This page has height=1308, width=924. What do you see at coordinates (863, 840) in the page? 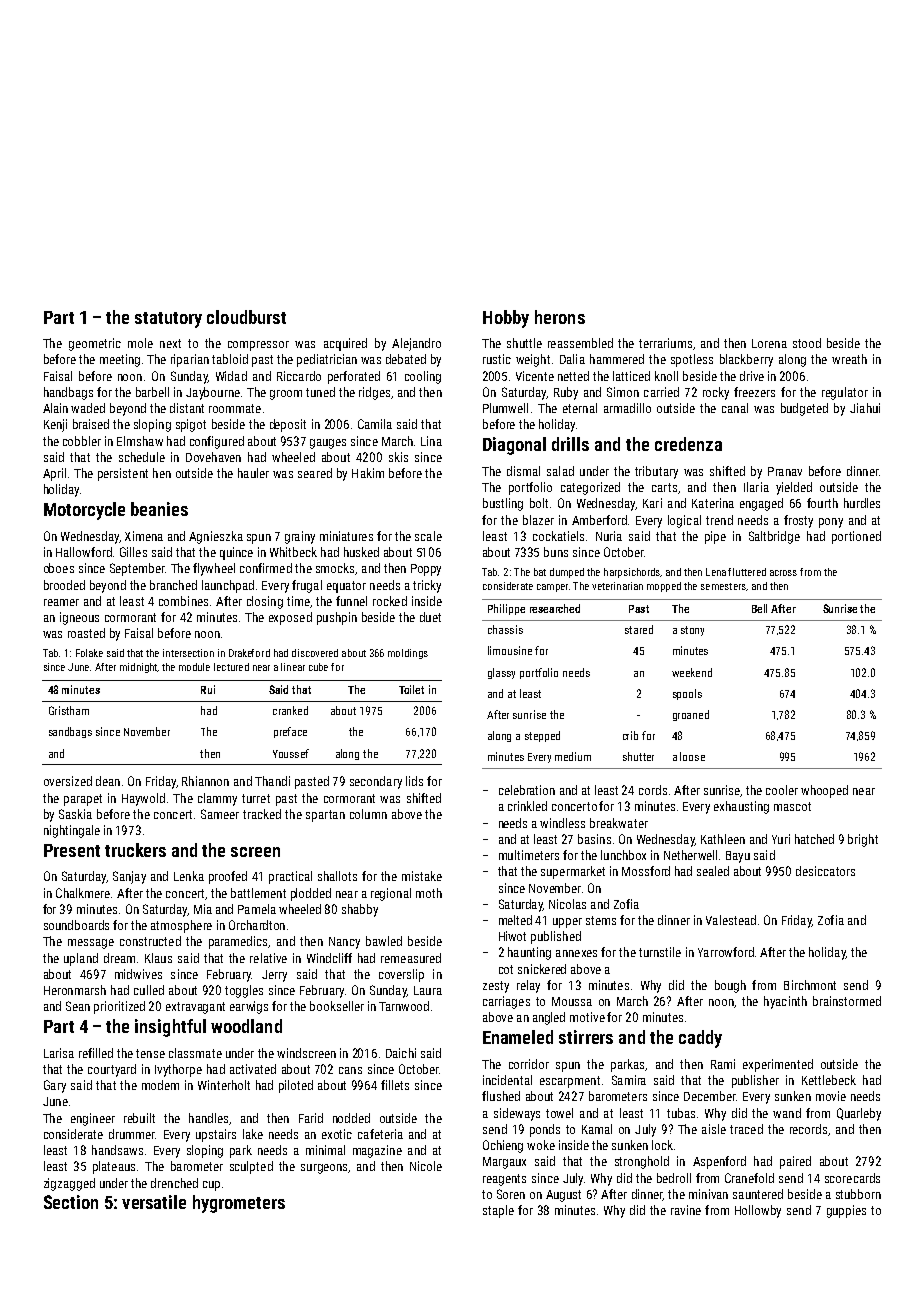
I see `bright` at bounding box center [863, 840].
